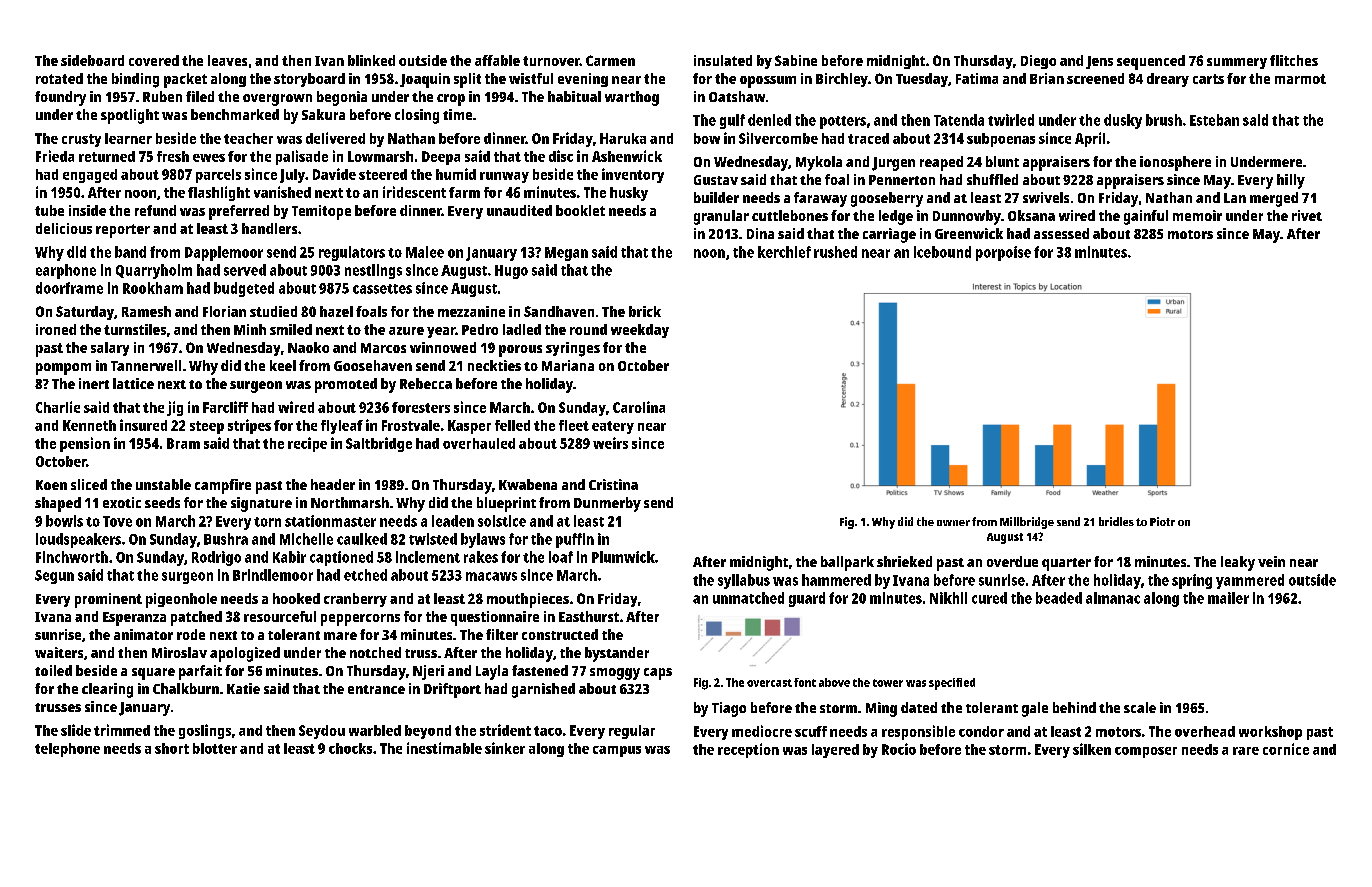 This screenshot has width=1372, height=887. What do you see at coordinates (1011, 120) in the screenshot?
I see `twirled` at bounding box center [1011, 120].
